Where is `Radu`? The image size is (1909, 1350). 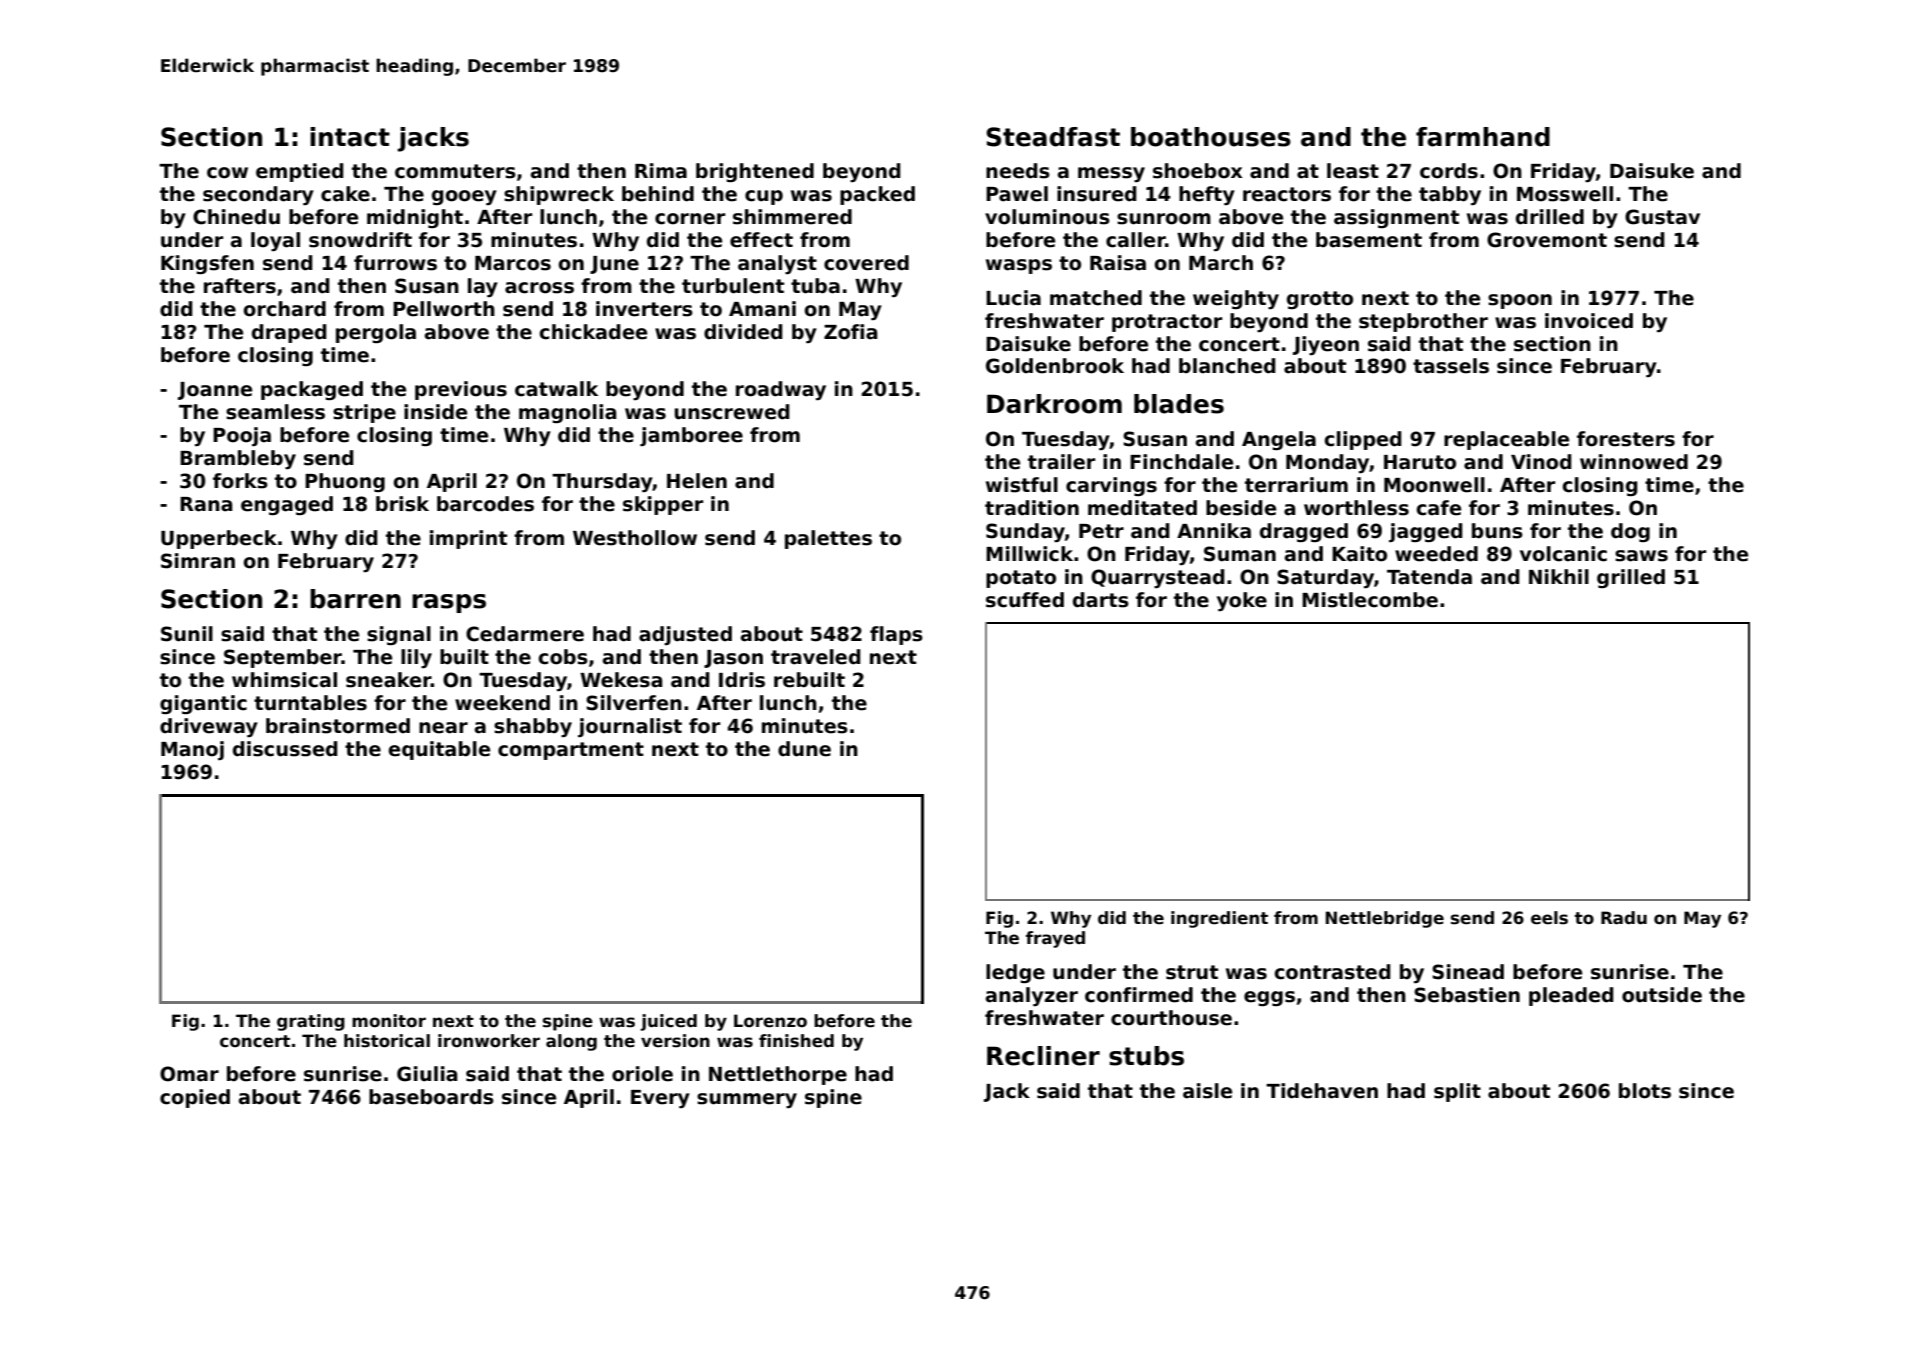 Radu is located at coordinates (1624, 918).
